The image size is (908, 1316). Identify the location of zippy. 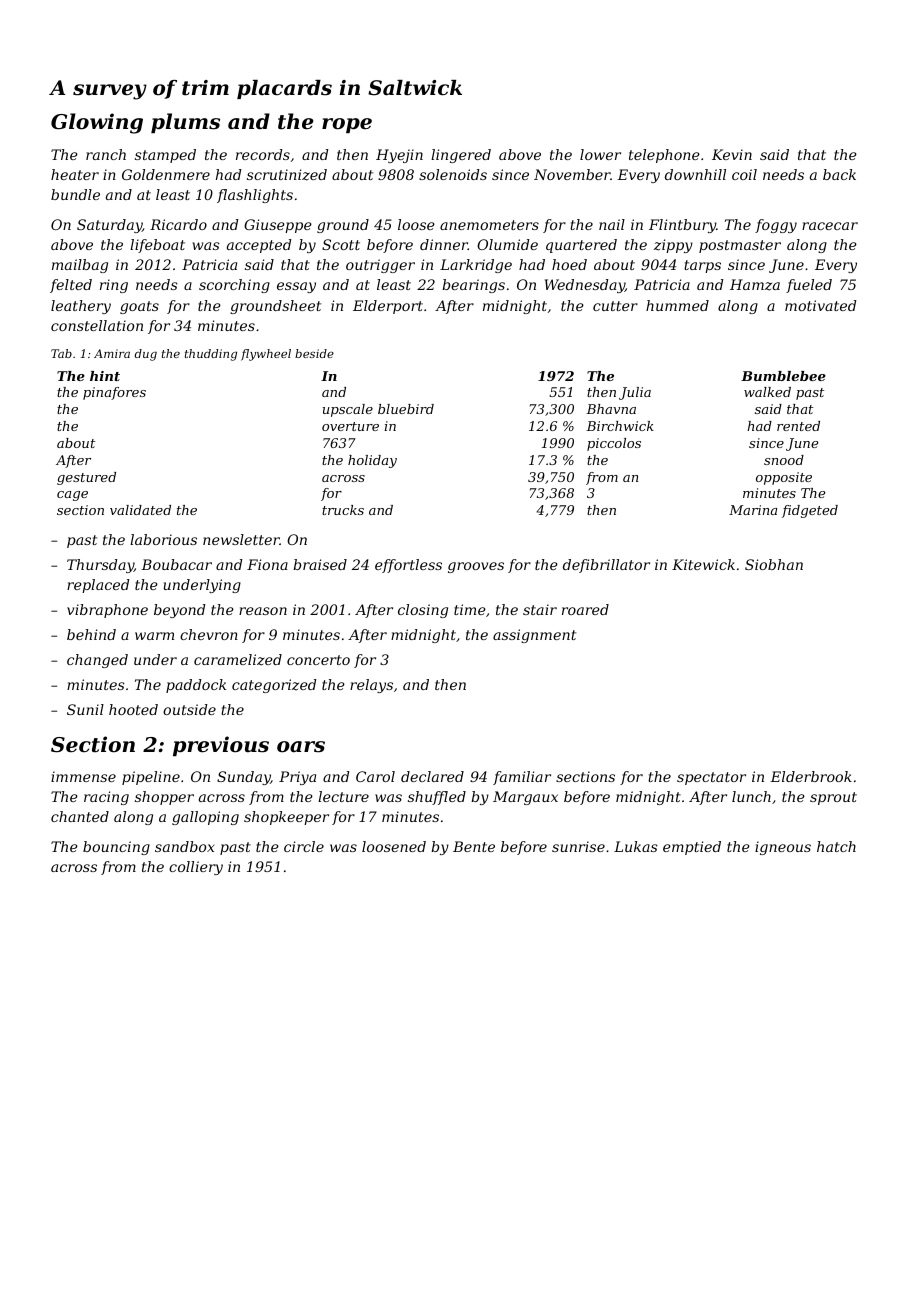
(673, 246).
